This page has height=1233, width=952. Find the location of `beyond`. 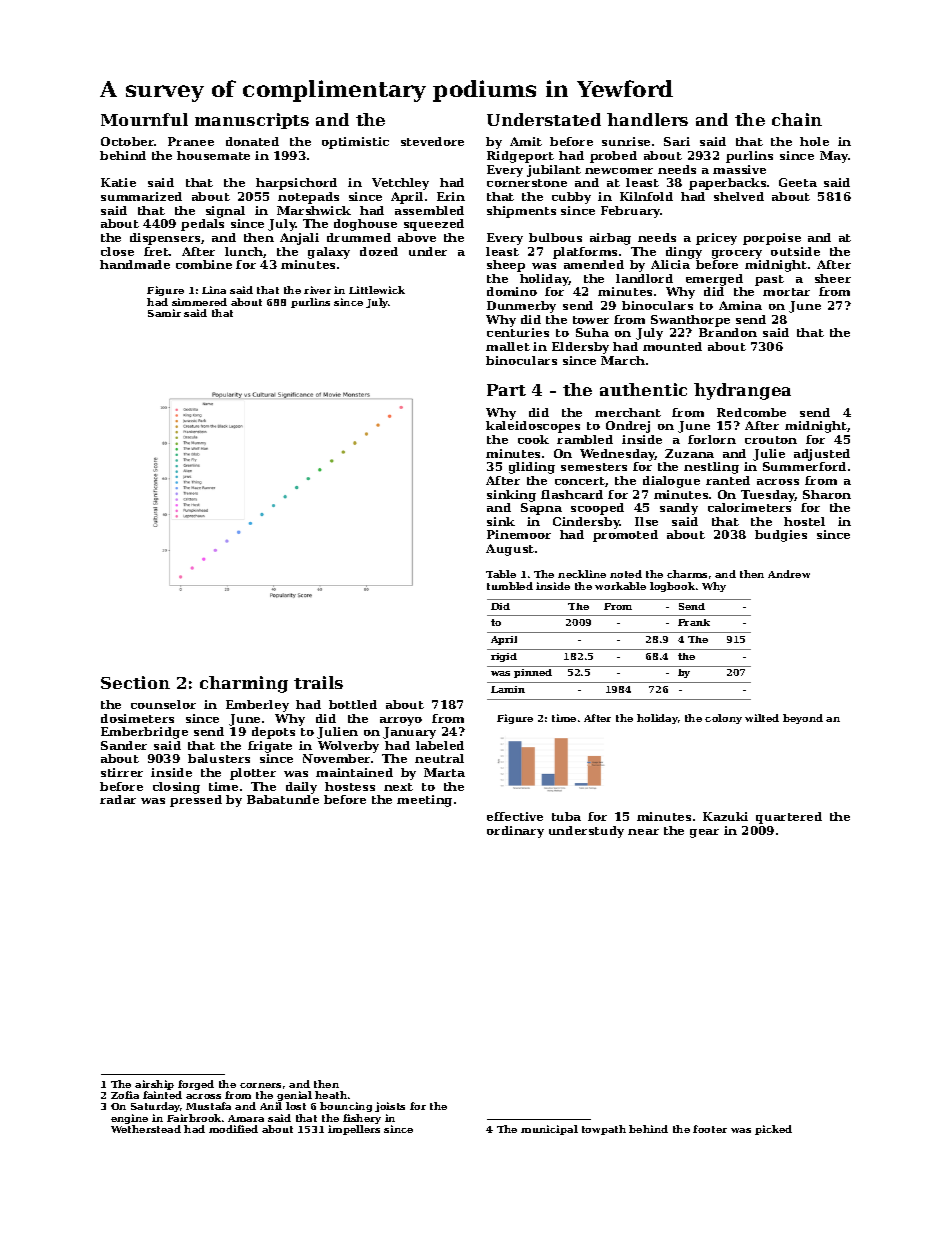

beyond is located at coordinates (803, 719).
